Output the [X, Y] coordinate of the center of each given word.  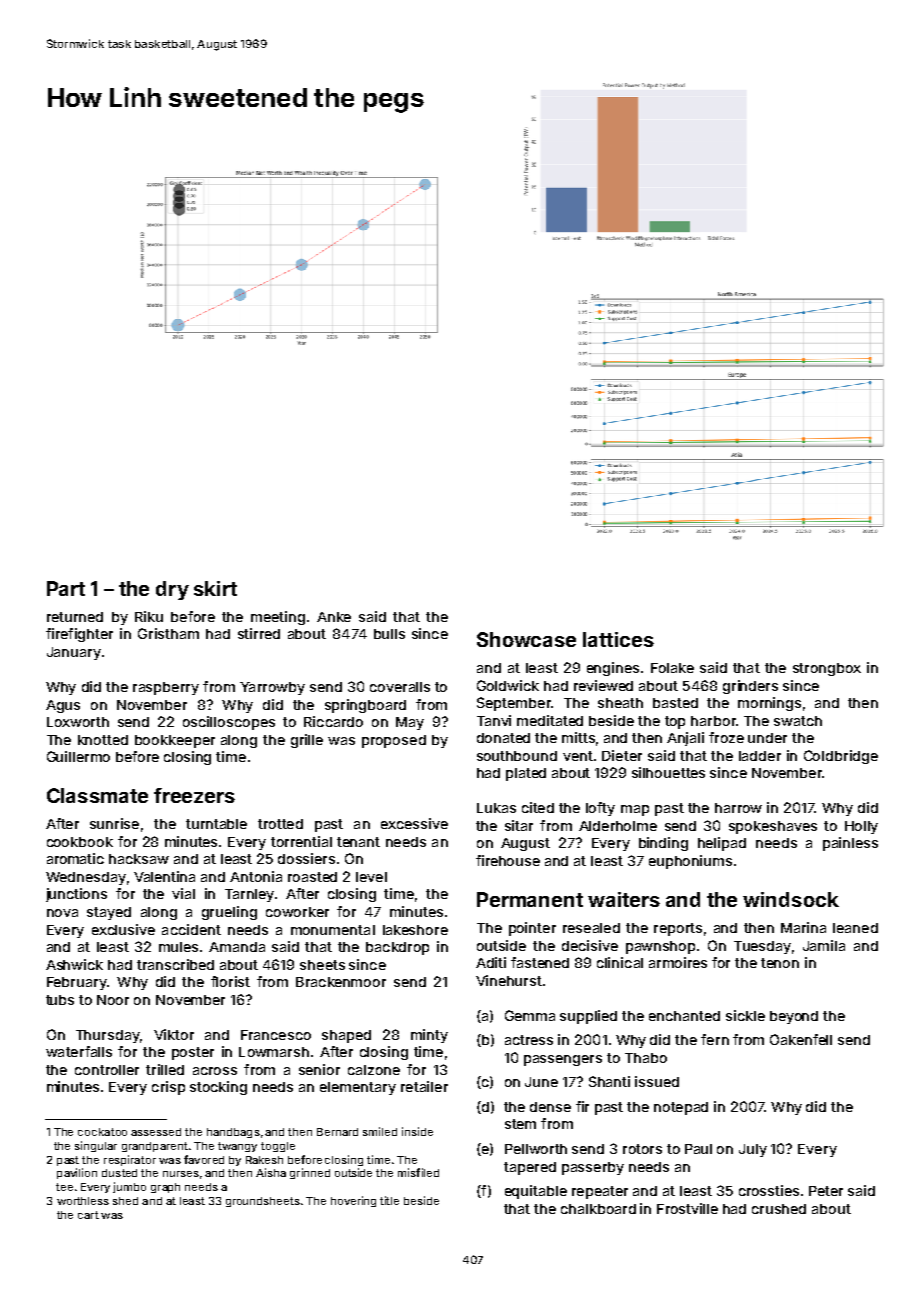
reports [678, 929]
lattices [618, 639]
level [371, 877]
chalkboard [598, 1209]
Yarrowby [272, 688]
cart [88, 1215]
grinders [750, 687]
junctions [76, 895]
